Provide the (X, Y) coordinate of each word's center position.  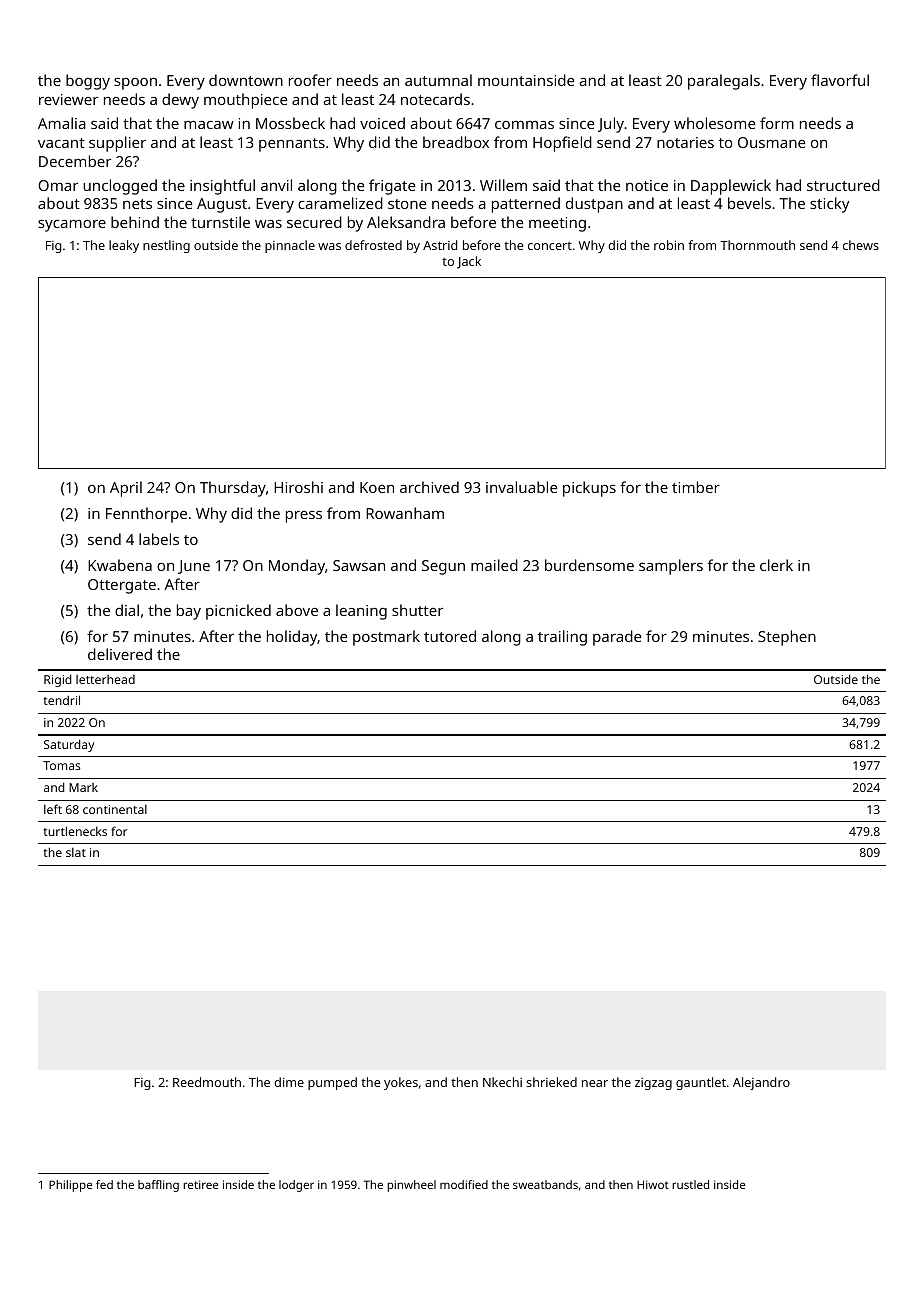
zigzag (653, 1084)
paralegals (724, 82)
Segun (443, 567)
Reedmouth (207, 1082)
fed (104, 1184)
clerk (776, 565)
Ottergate (122, 586)
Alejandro (761, 1083)
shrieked (551, 1082)
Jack (469, 262)
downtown (246, 80)
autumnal (438, 80)
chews (861, 245)
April (126, 489)
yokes (401, 1083)
